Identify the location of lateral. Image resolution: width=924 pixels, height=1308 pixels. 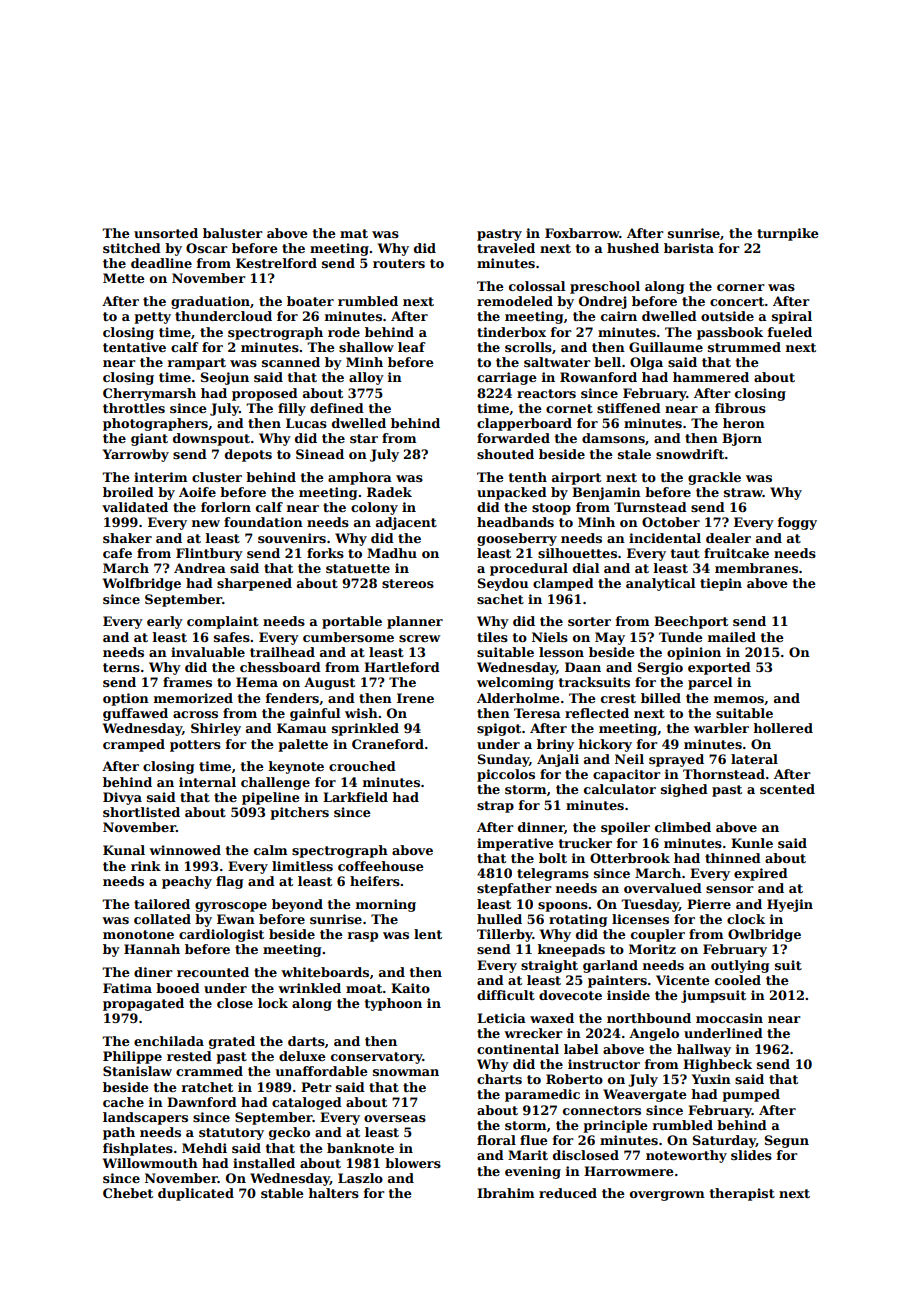
(754, 759).
